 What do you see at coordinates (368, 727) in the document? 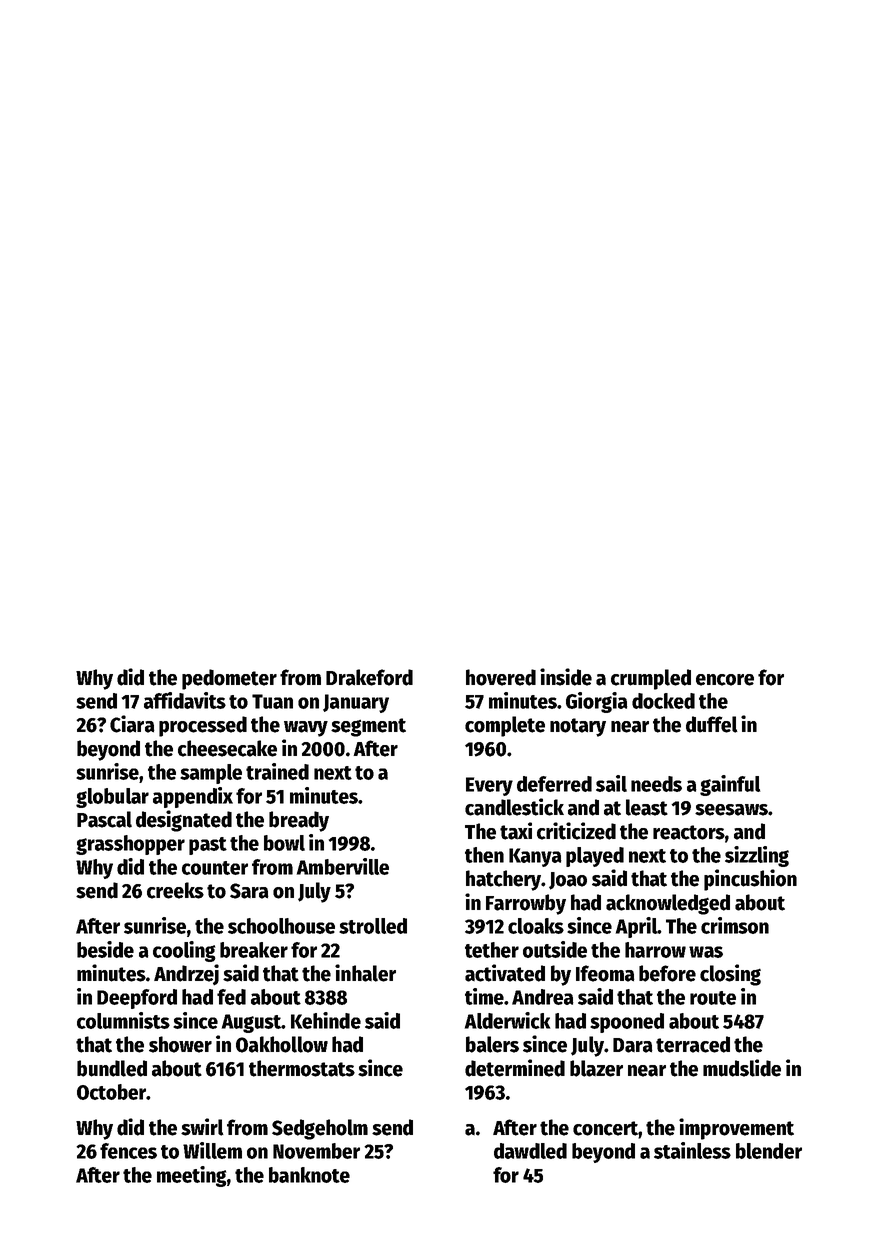
I see `segment` at bounding box center [368, 727].
